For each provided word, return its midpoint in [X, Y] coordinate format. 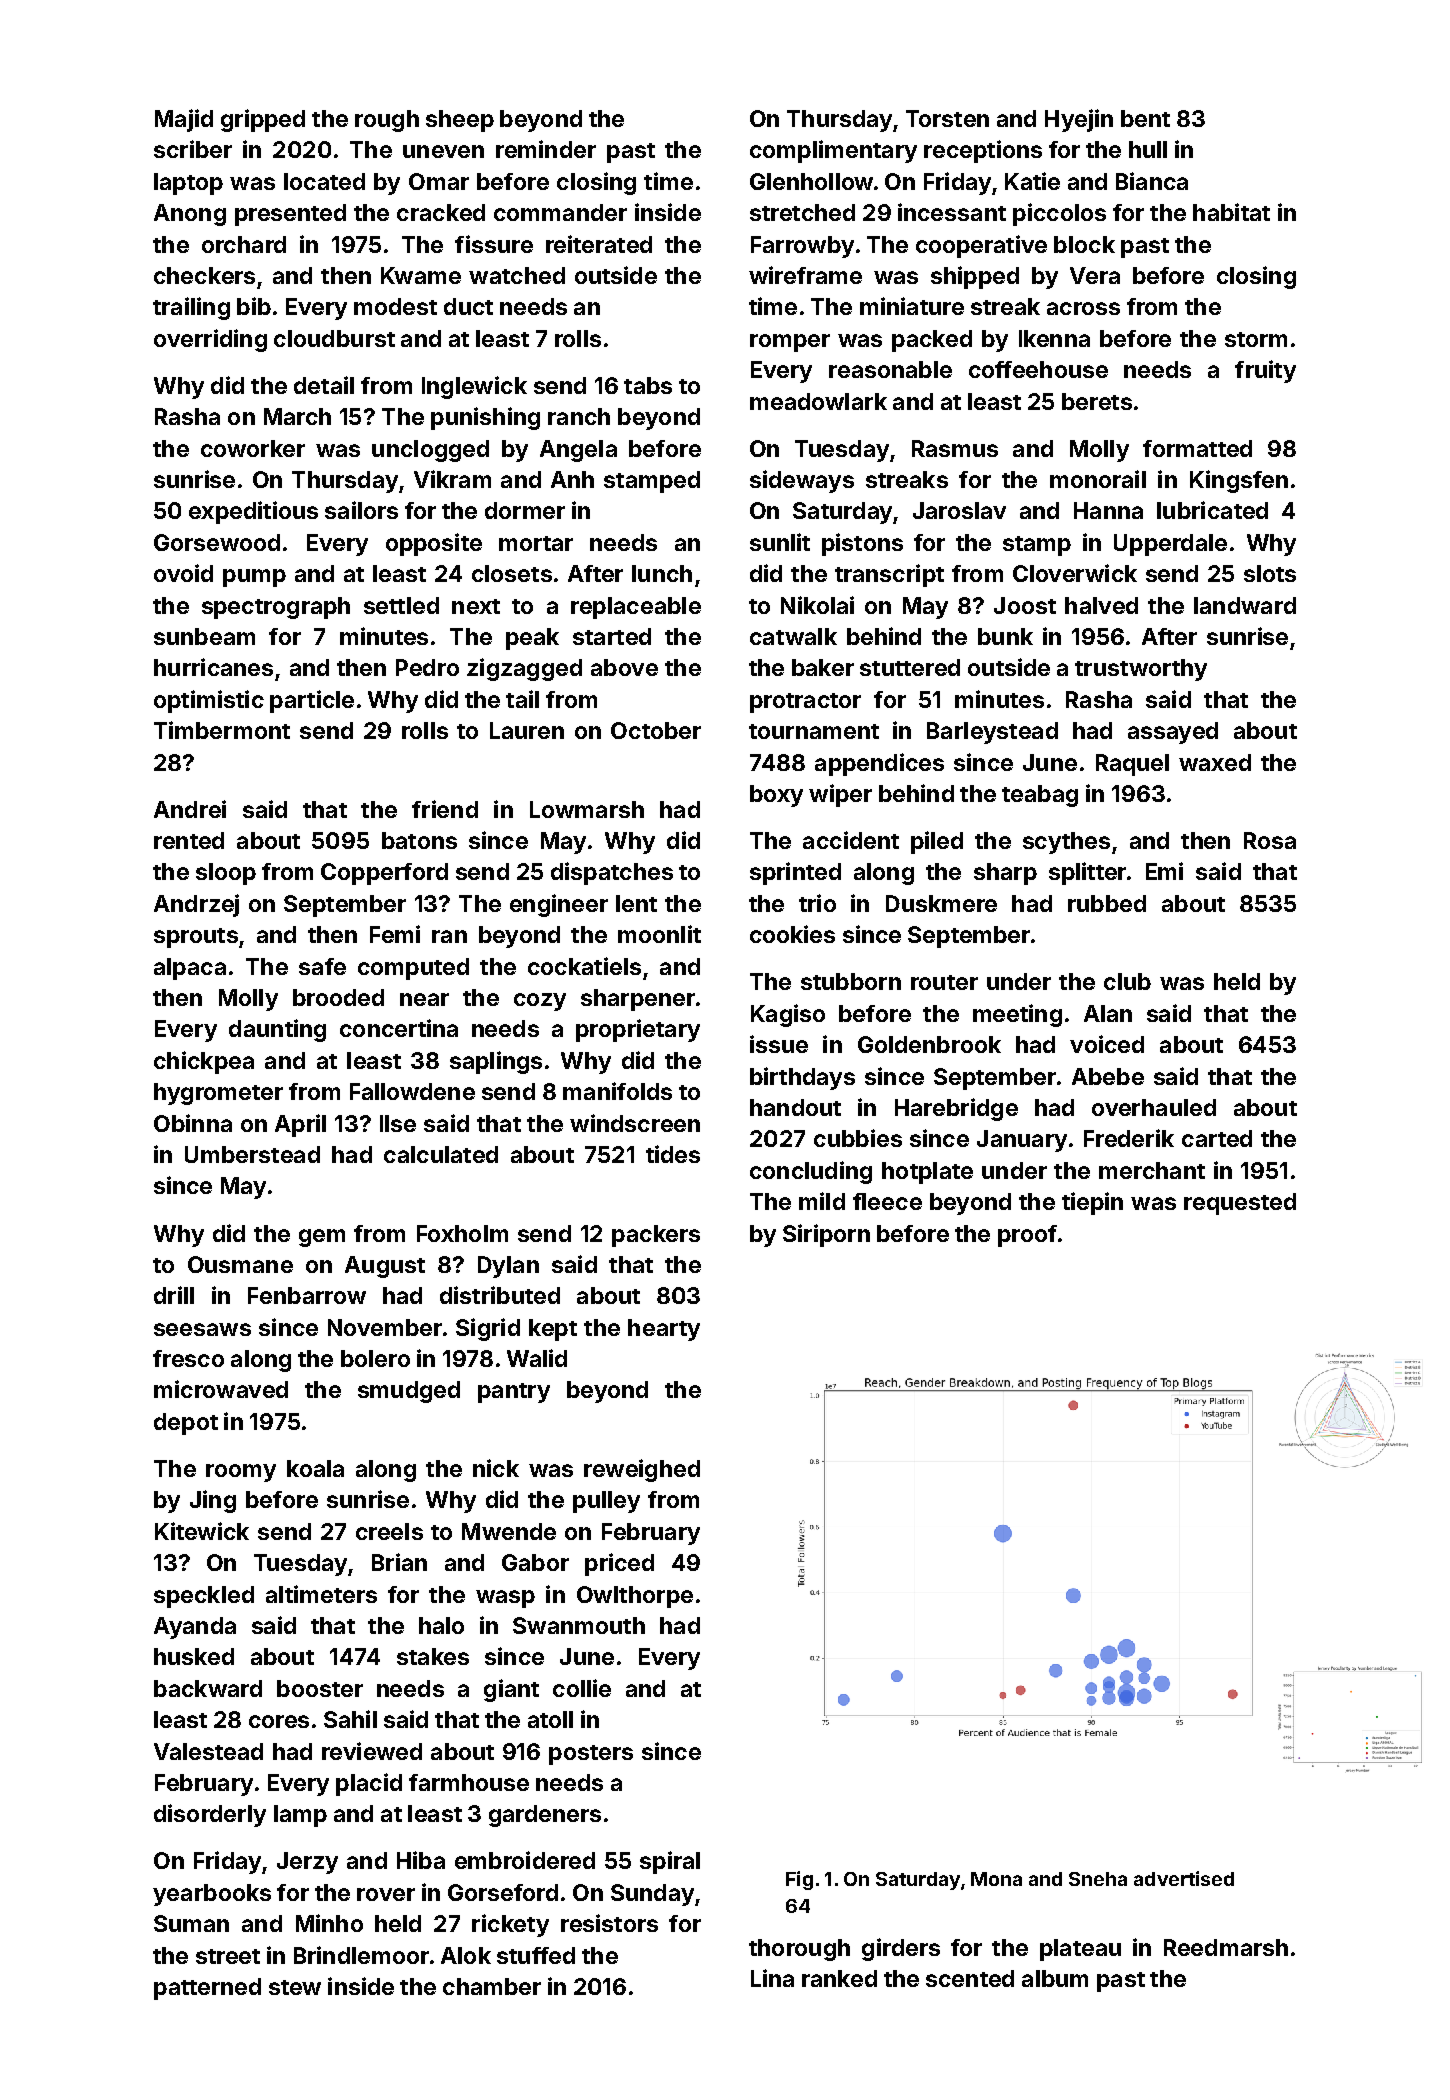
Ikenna [1054, 338]
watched [517, 275]
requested [1240, 1204]
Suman [191, 1923]
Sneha [1098, 1879]
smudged [409, 1392]
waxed [1215, 762]
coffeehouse [1038, 369]
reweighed [642, 1470]
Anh [572, 479]
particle [312, 701]
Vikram [452, 479]
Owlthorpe [635, 1597]
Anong [190, 215]
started [612, 636]
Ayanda [195, 1628]
